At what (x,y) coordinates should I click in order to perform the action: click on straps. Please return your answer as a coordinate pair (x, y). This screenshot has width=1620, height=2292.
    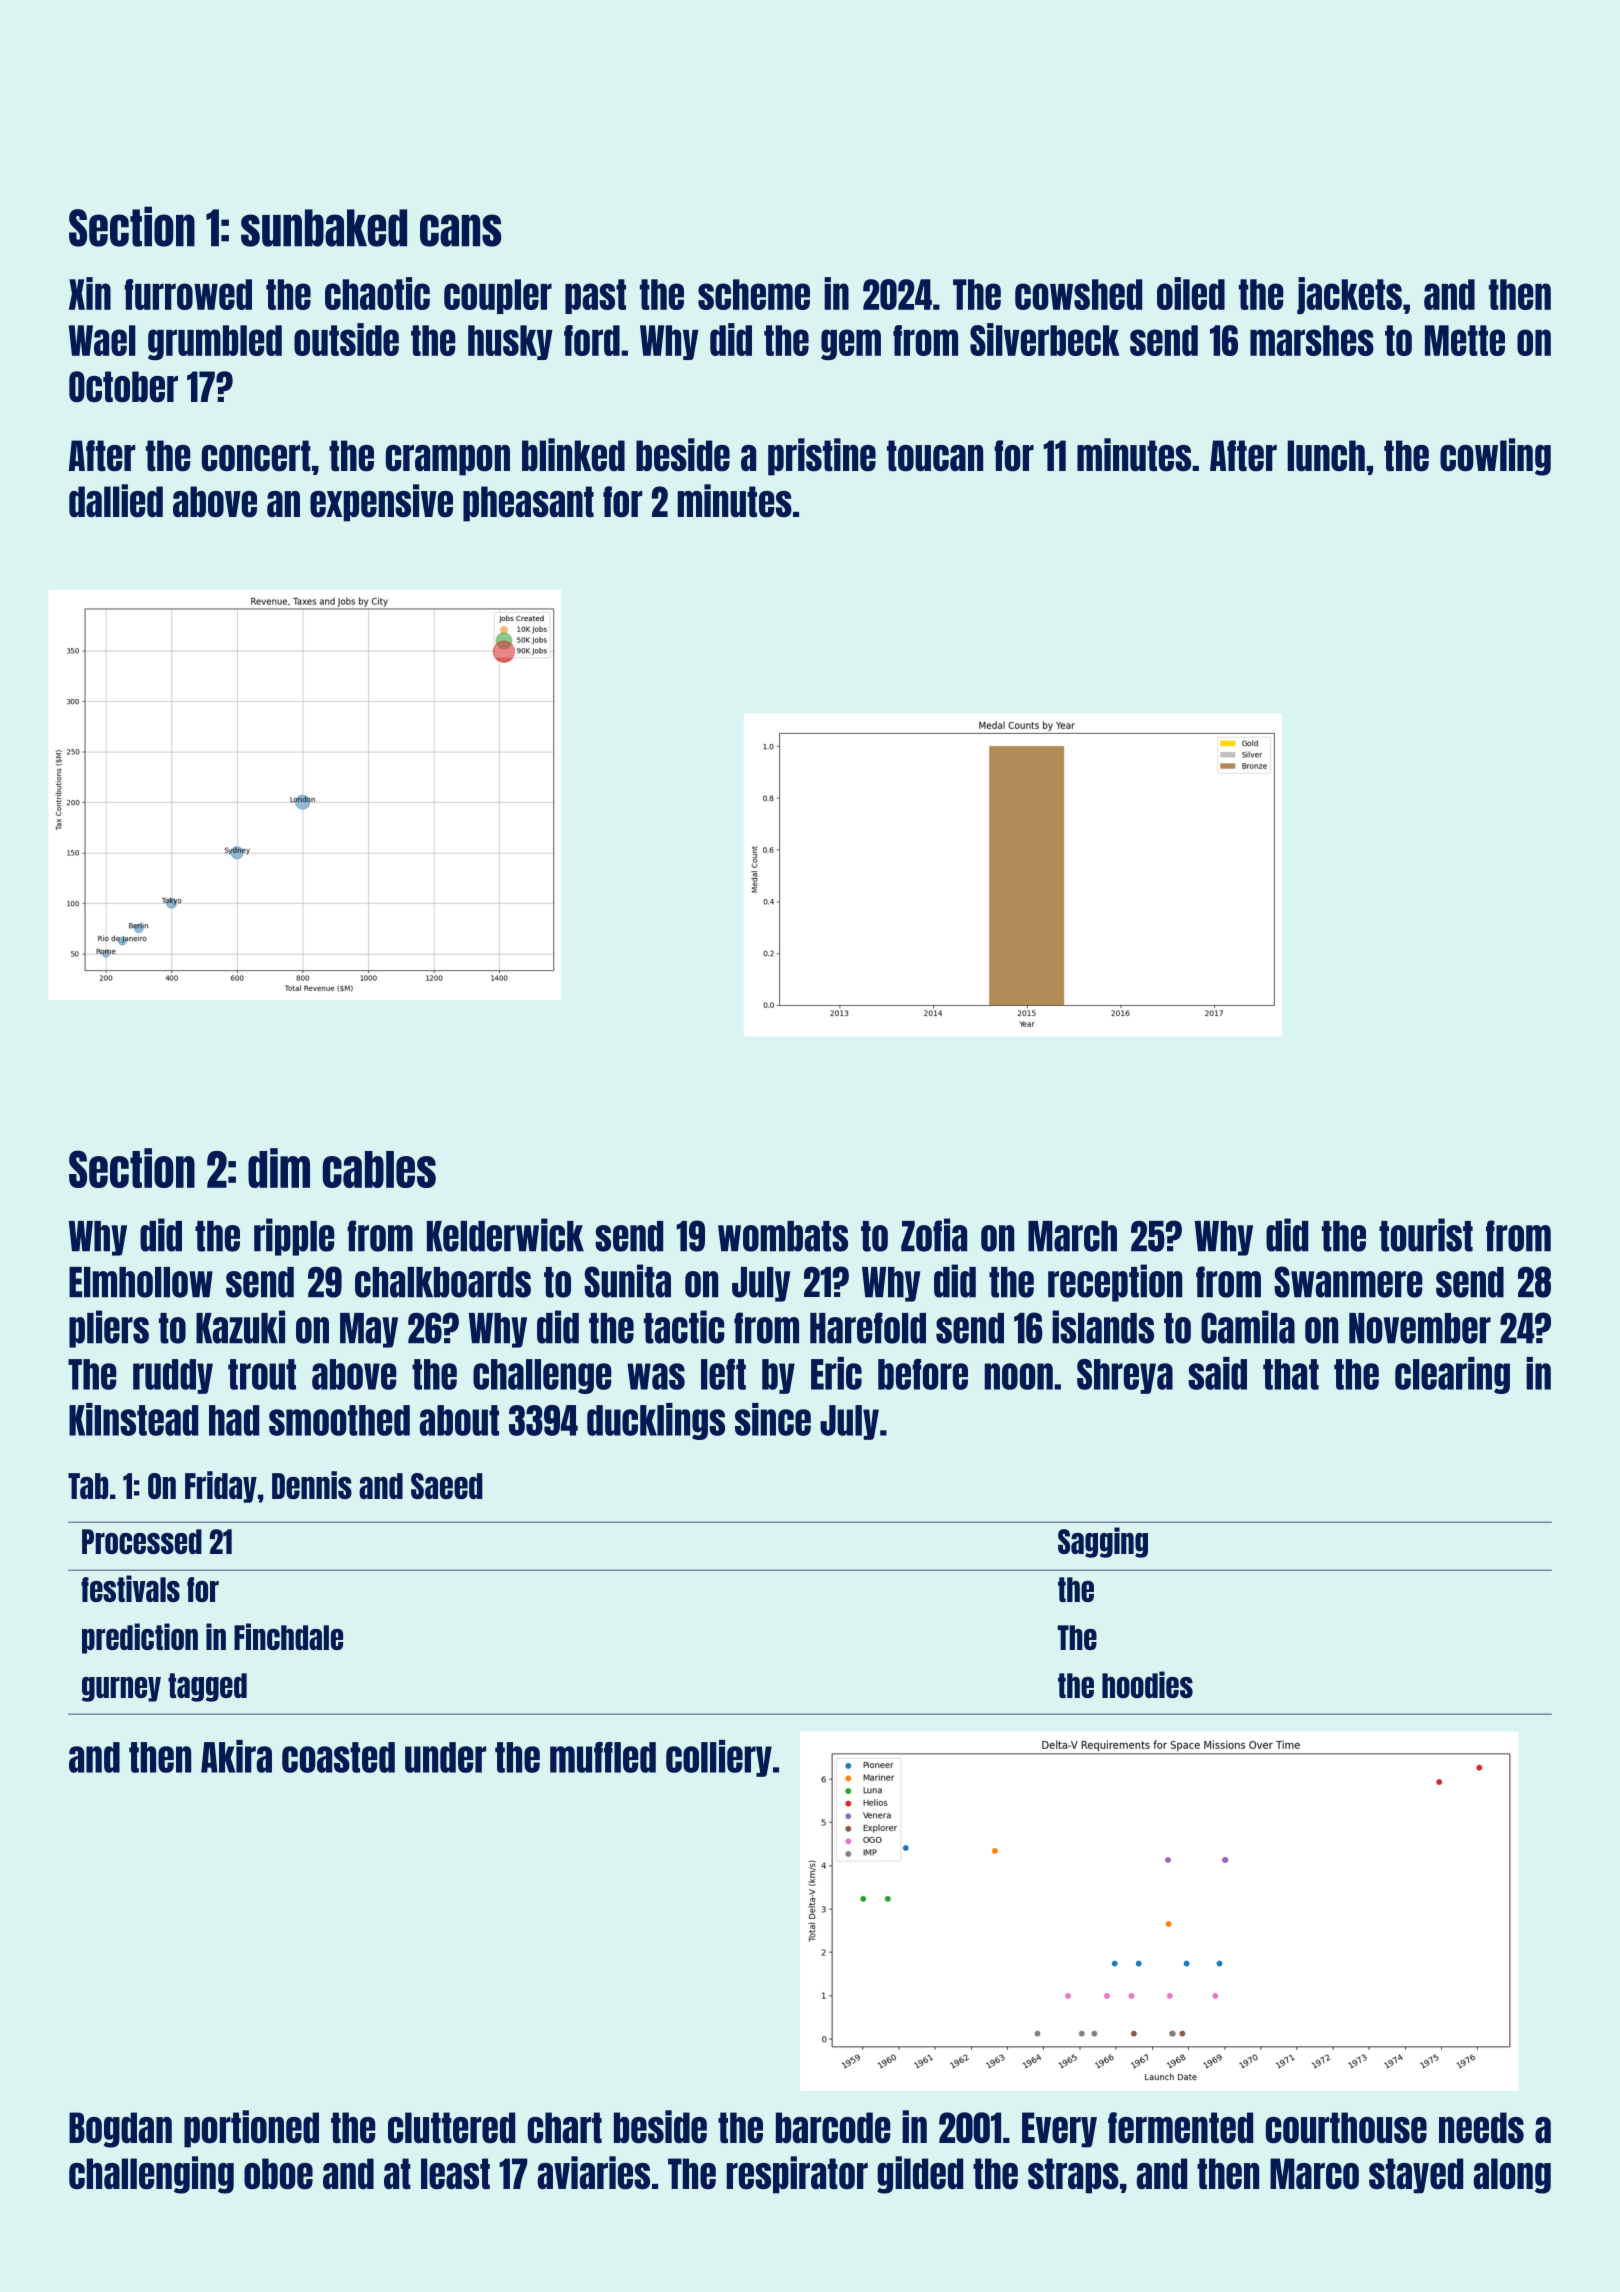
    Looking at the image, I should click on (1073, 2176).
